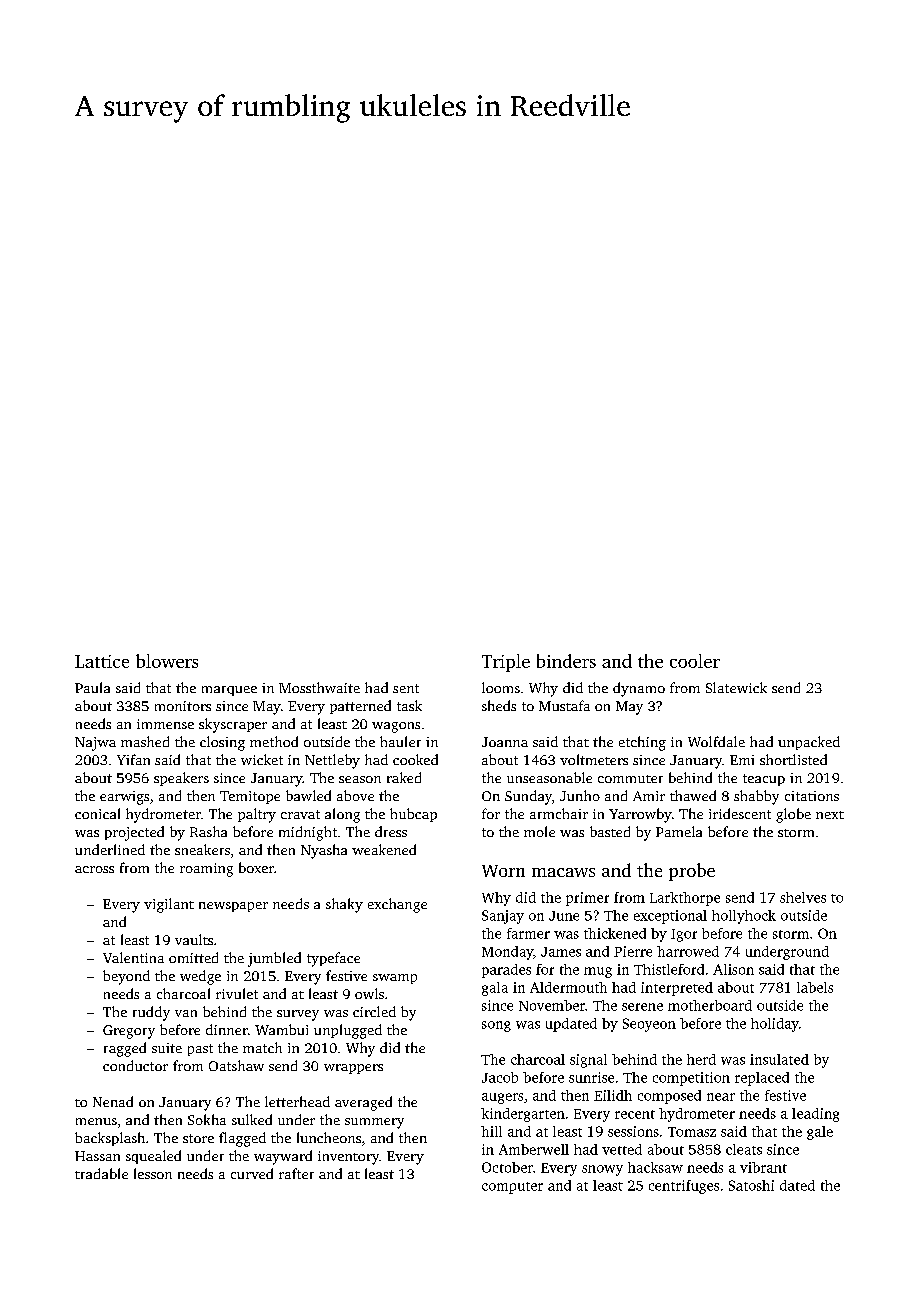  I want to click on van, so click(186, 1013).
